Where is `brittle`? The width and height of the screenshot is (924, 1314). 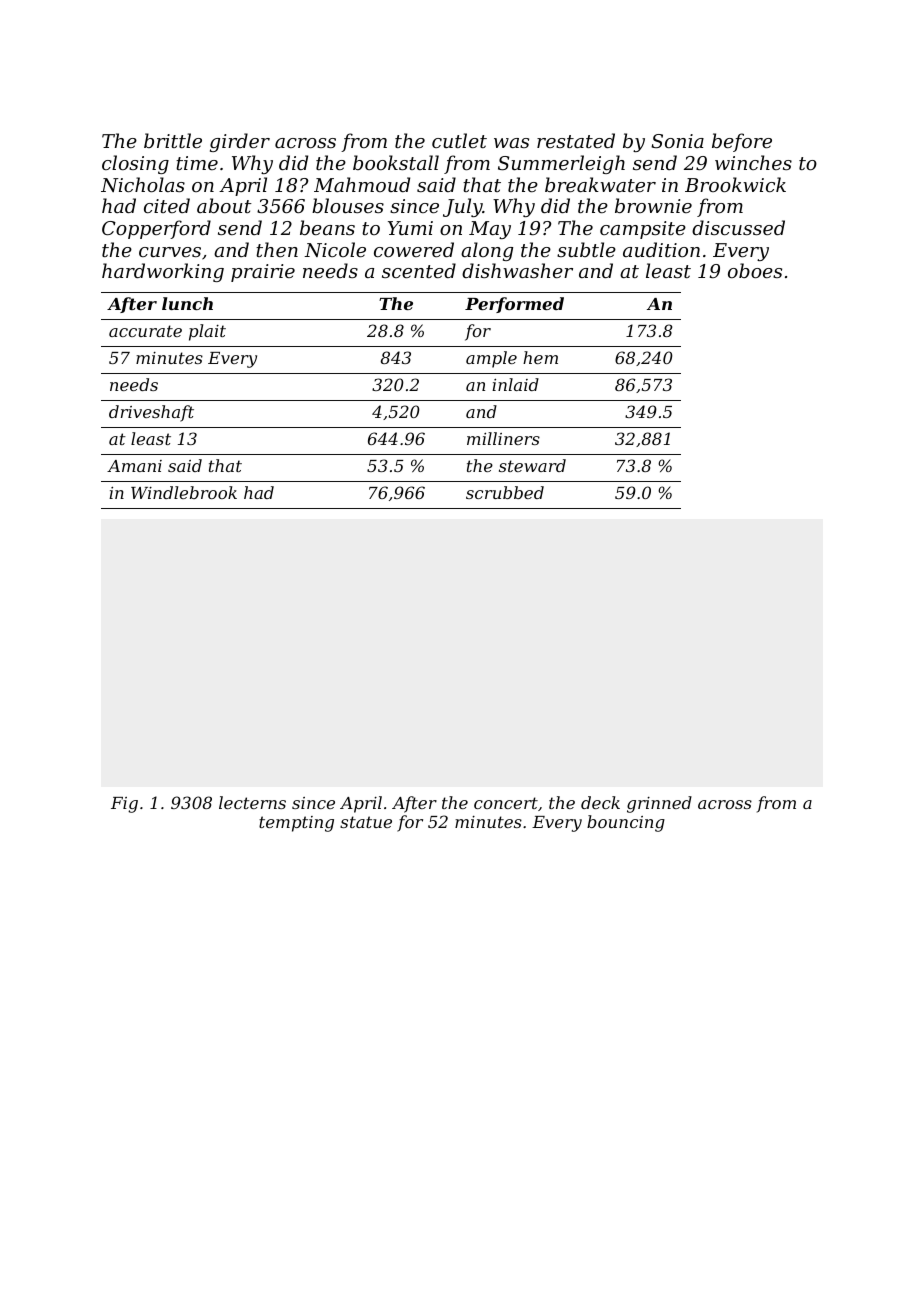
brittle is located at coordinates (173, 140).
